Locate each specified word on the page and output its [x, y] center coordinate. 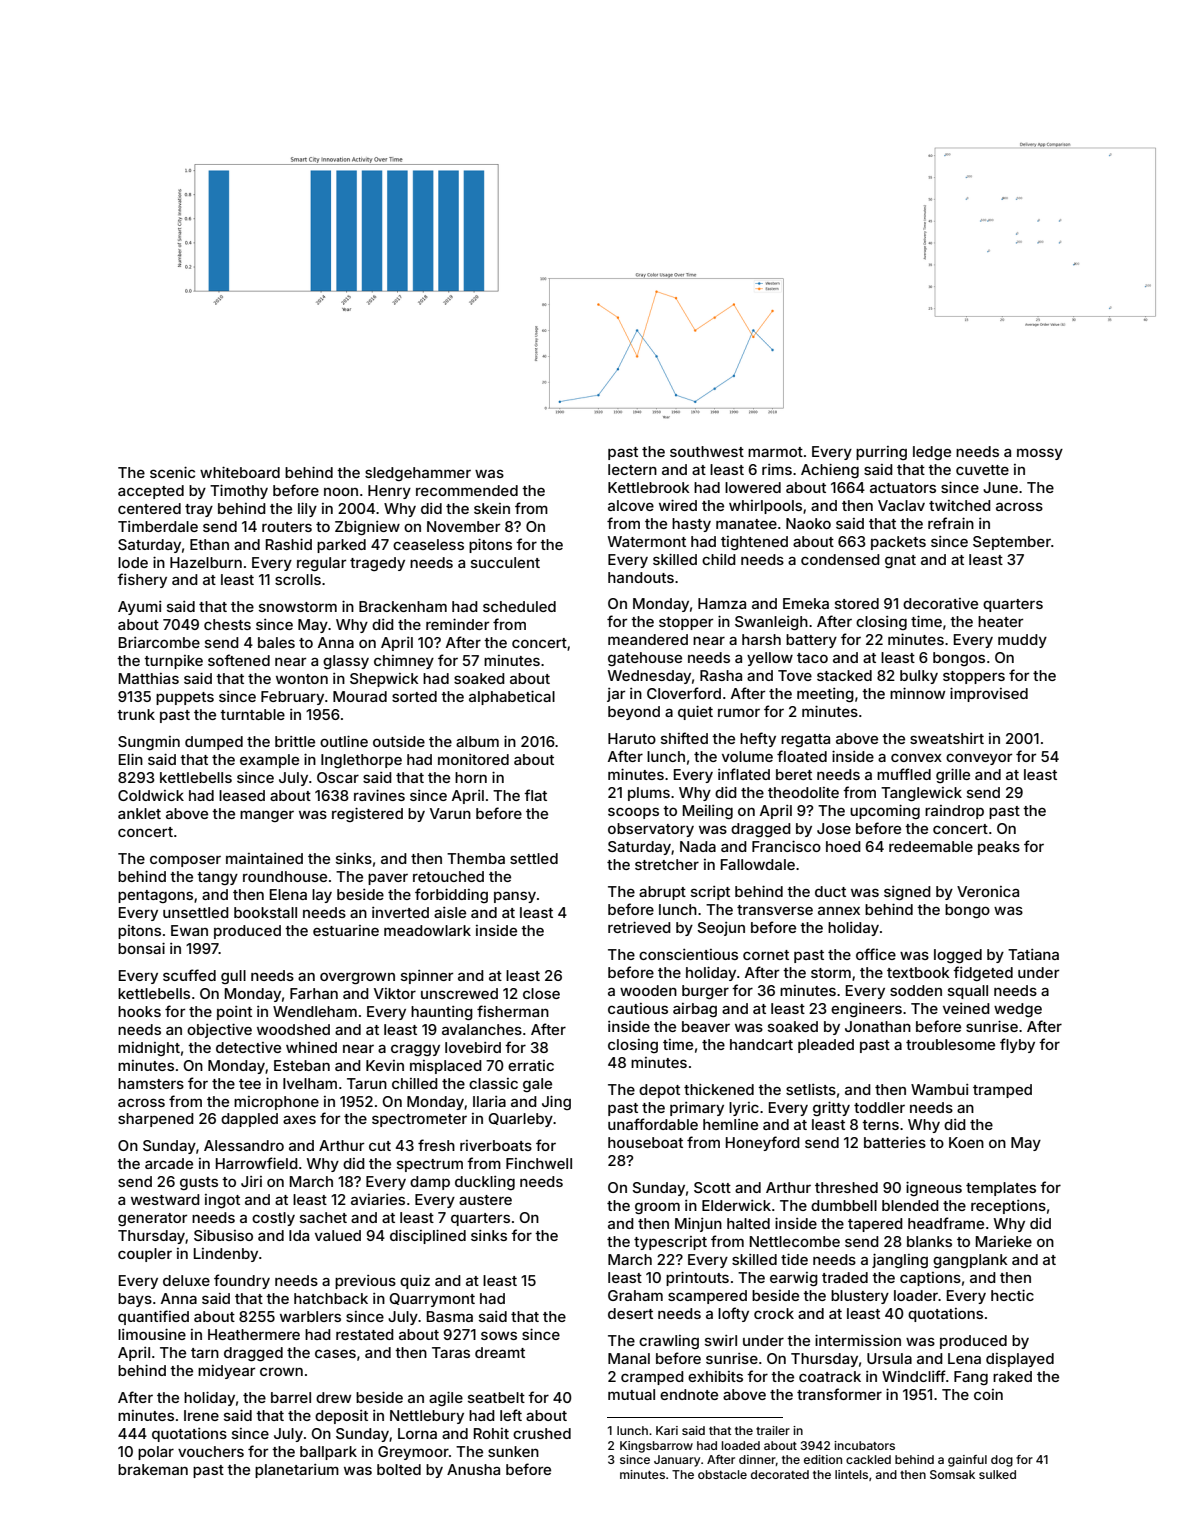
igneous [934, 1188]
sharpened [156, 1120]
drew [333, 1397]
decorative [940, 603]
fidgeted [983, 973]
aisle [450, 912]
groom [657, 1208]
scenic [172, 472]
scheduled [519, 606]
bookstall [265, 912]
